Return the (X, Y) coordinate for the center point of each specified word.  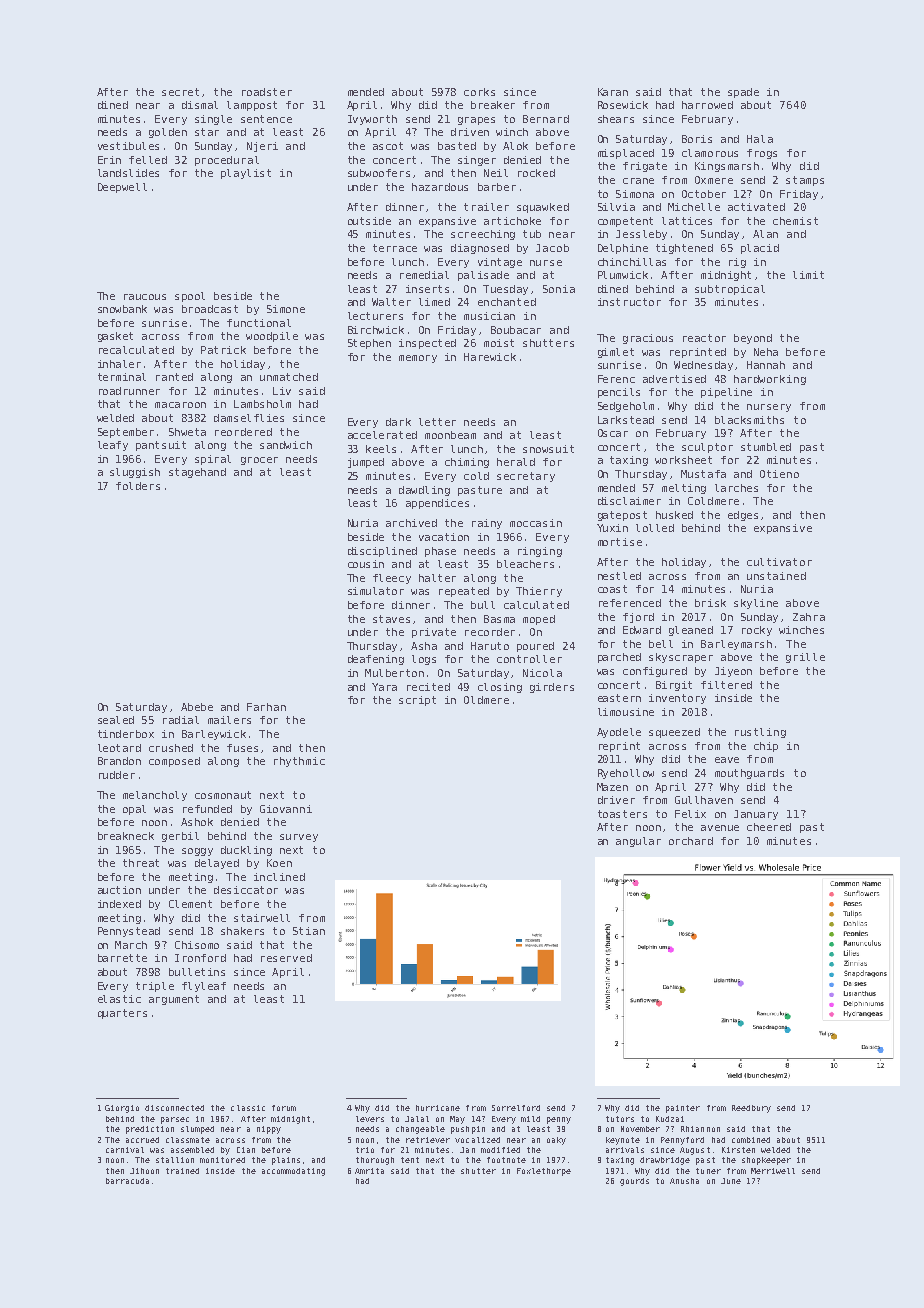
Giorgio (122, 1109)
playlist (246, 174)
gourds (634, 1182)
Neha (766, 352)
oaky (556, 1141)
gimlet (616, 353)
